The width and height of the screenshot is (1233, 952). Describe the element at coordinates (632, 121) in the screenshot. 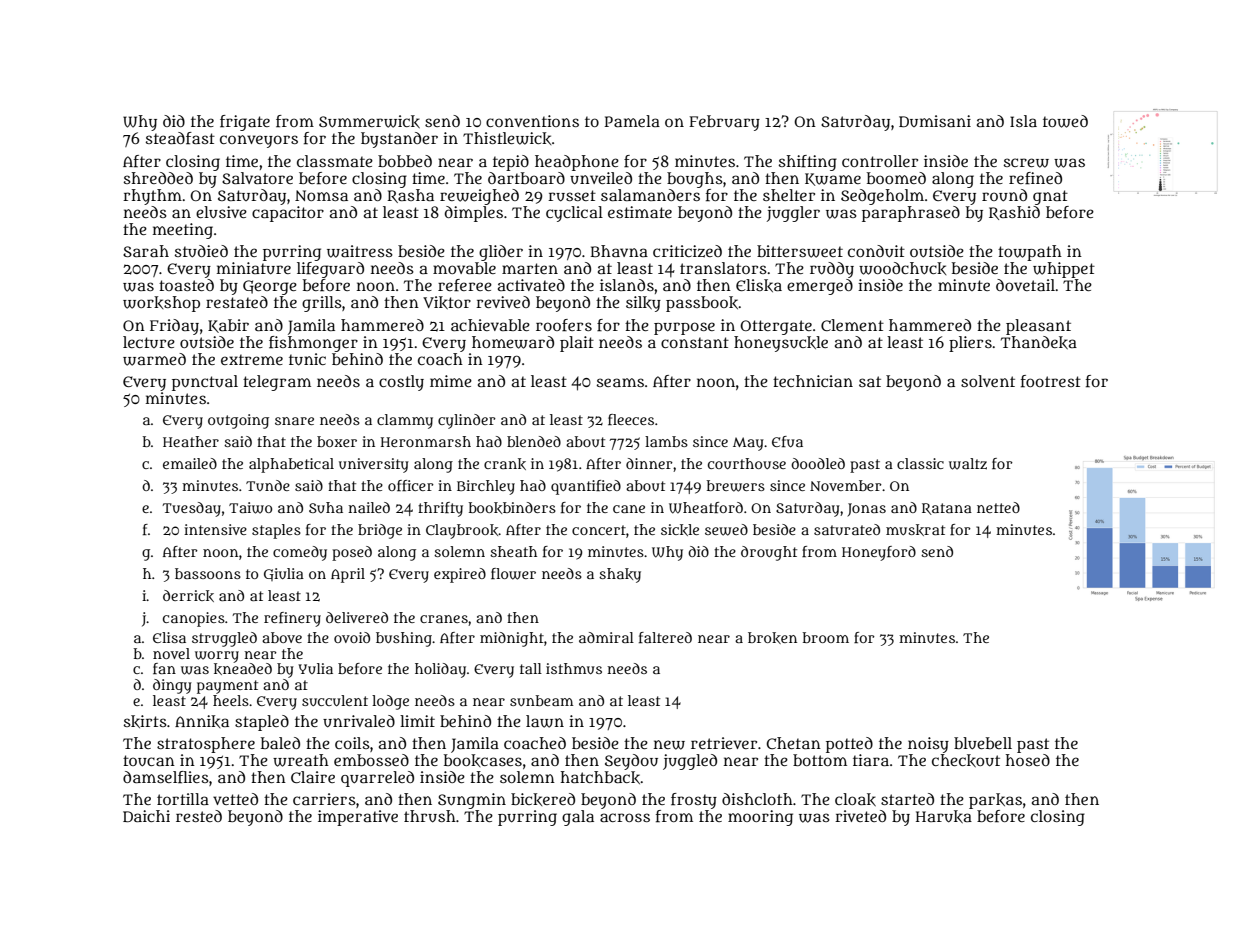

I see `Pamela` at that location.
